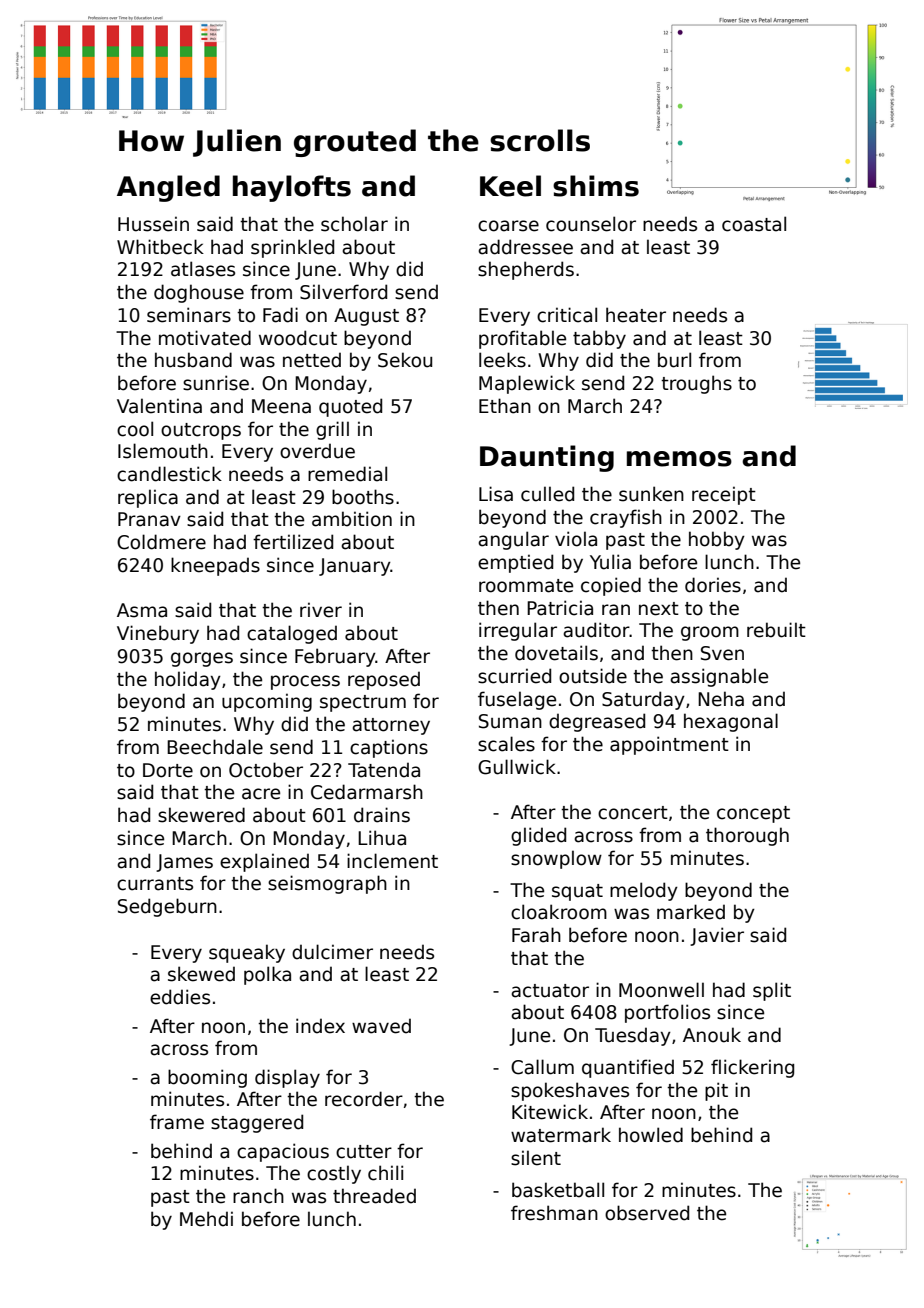 The height and width of the screenshot is (1308, 924). What do you see at coordinates (731, 722) in the screenshot?
I see `hexagonal` at bounding box center [731, 722].
